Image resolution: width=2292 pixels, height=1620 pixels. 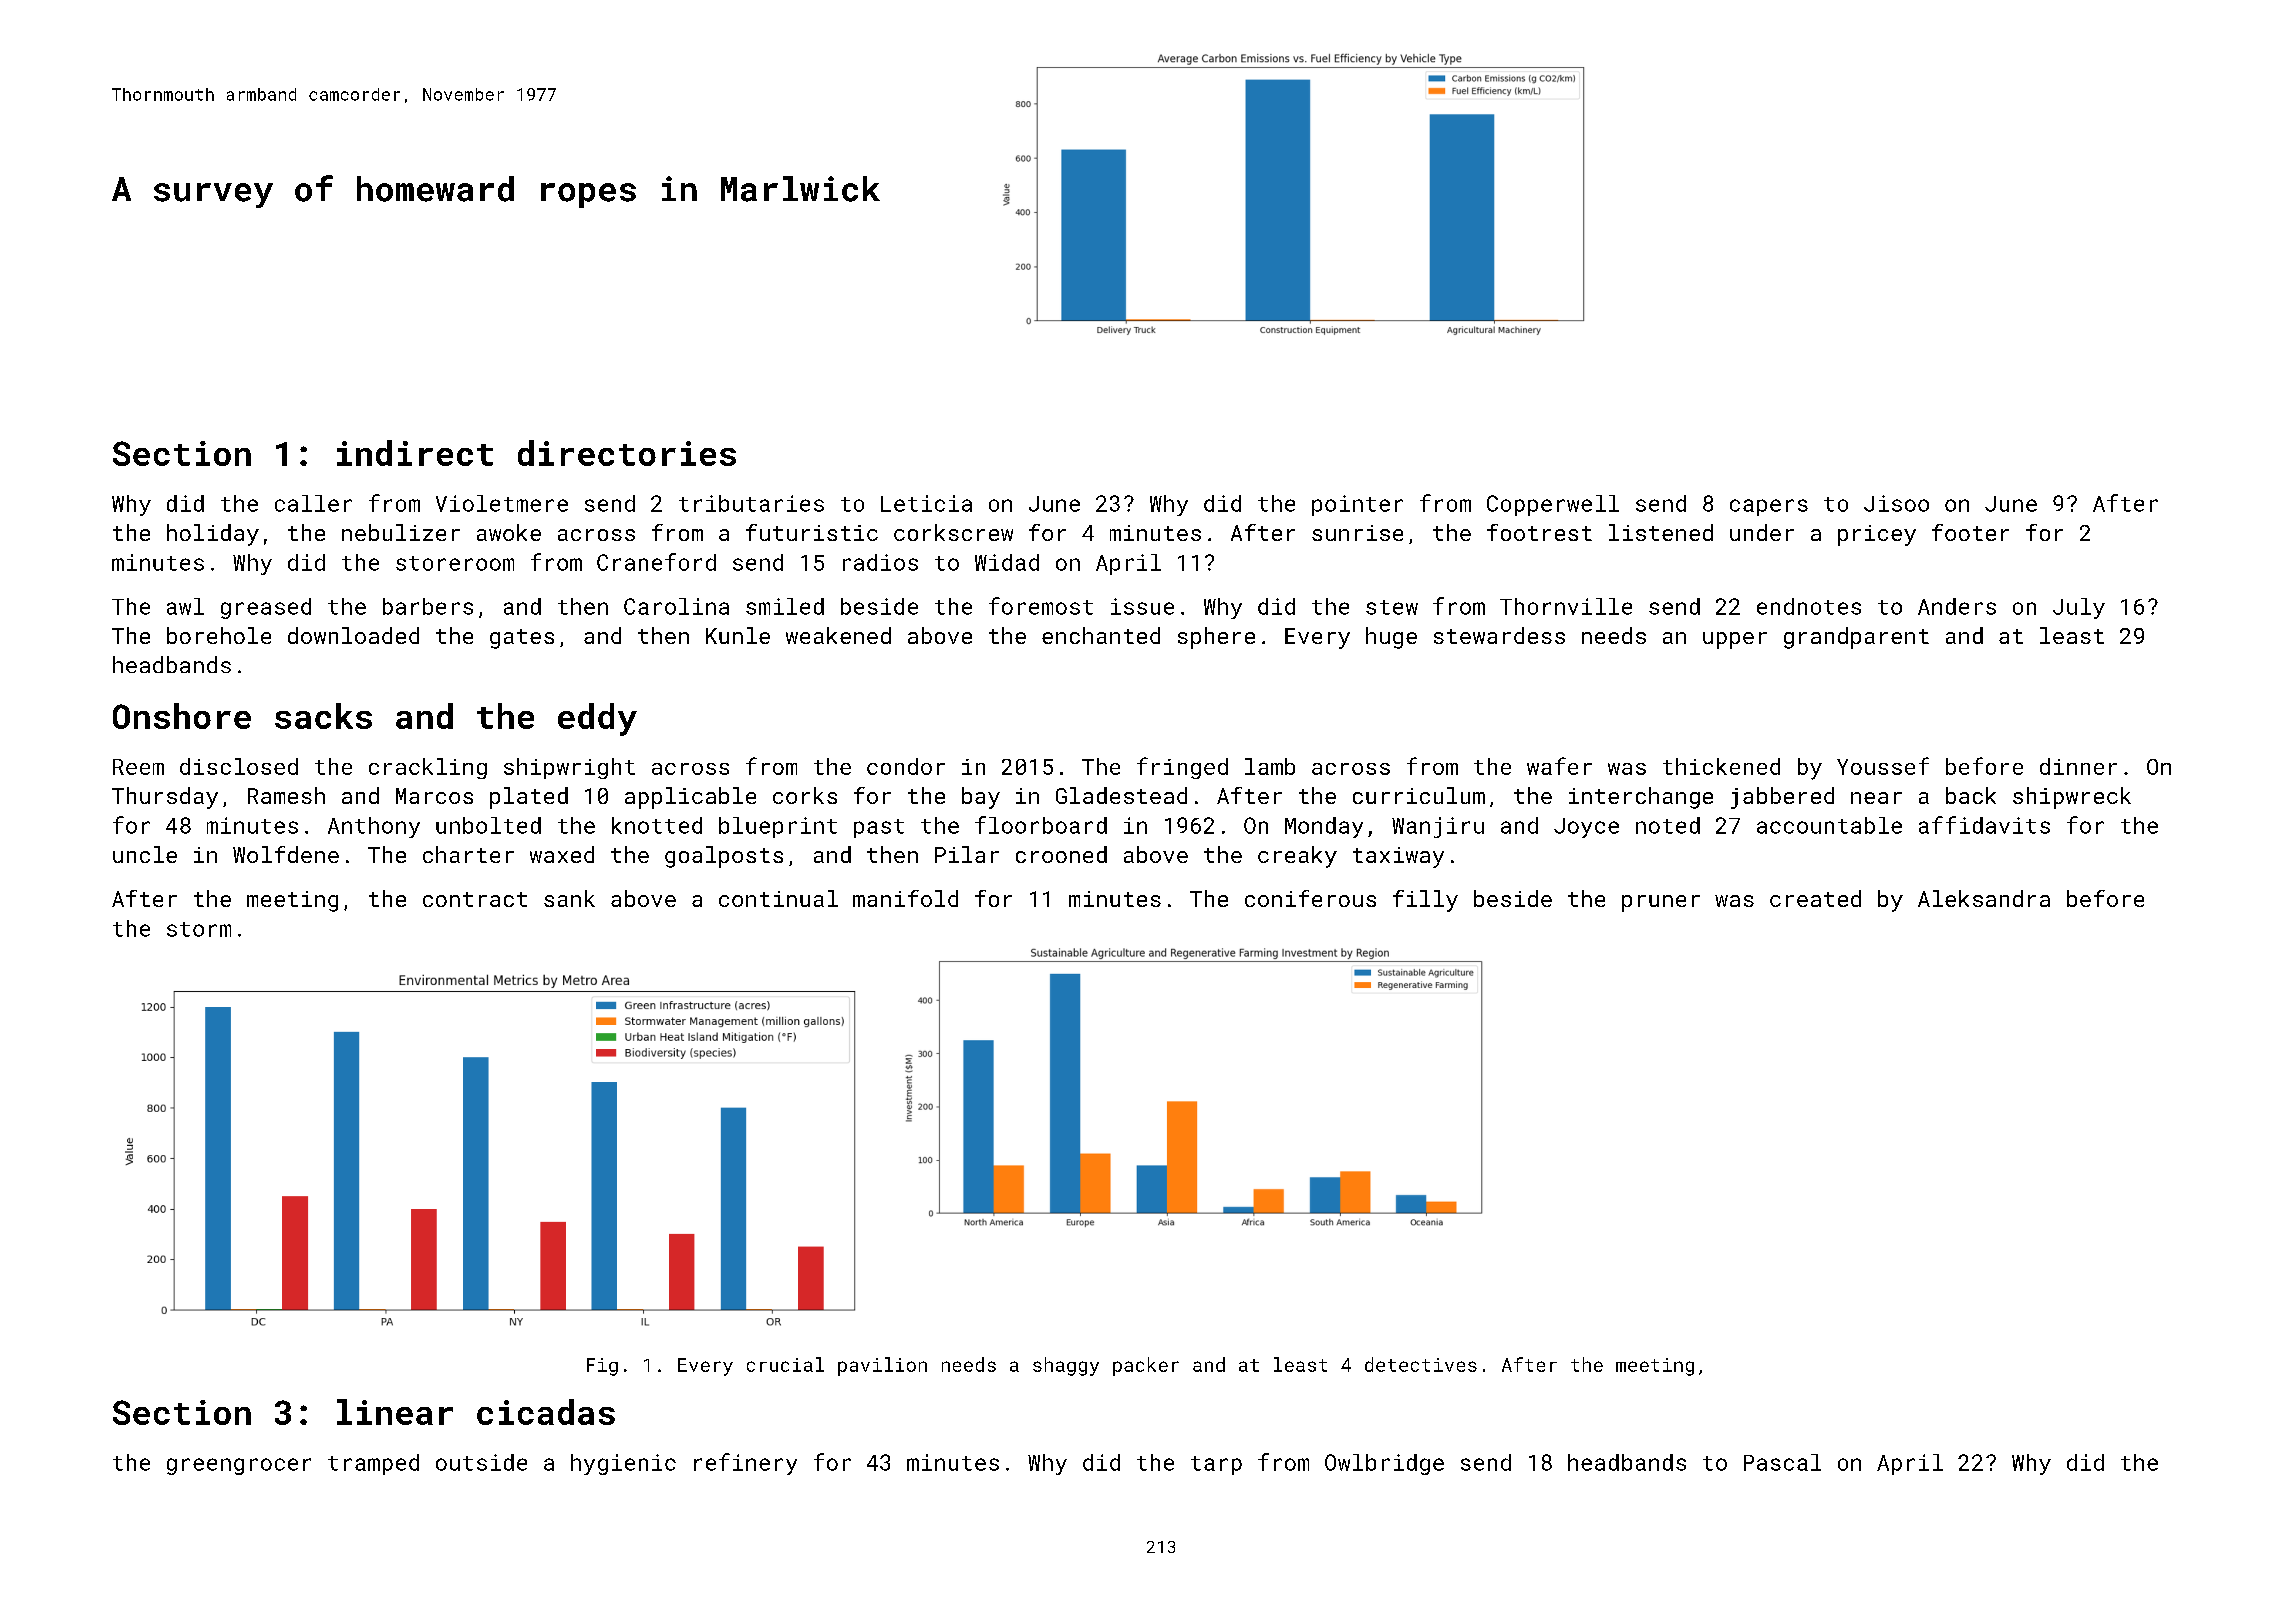 What do you see at coordinates (1425, 901) in the screenshot?
I see `filly` at bounding box center [1425, 901].
